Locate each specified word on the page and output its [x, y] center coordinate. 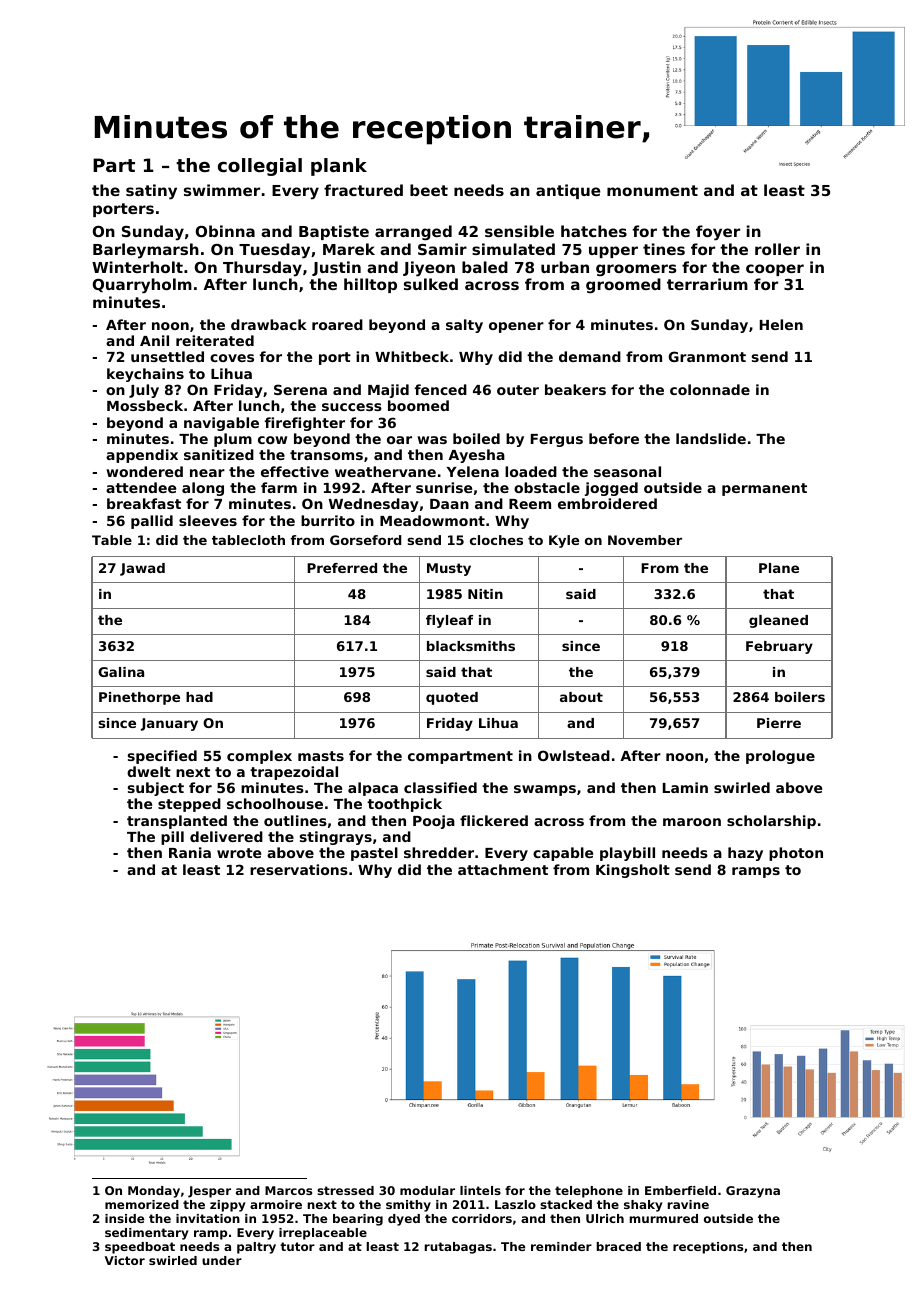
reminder [561, 1246]
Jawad [142, 569]
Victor [125, 1260]
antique [568, 191]
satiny [151, 192]
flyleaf [449, 621]
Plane [779, 568]
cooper [775, 270]
